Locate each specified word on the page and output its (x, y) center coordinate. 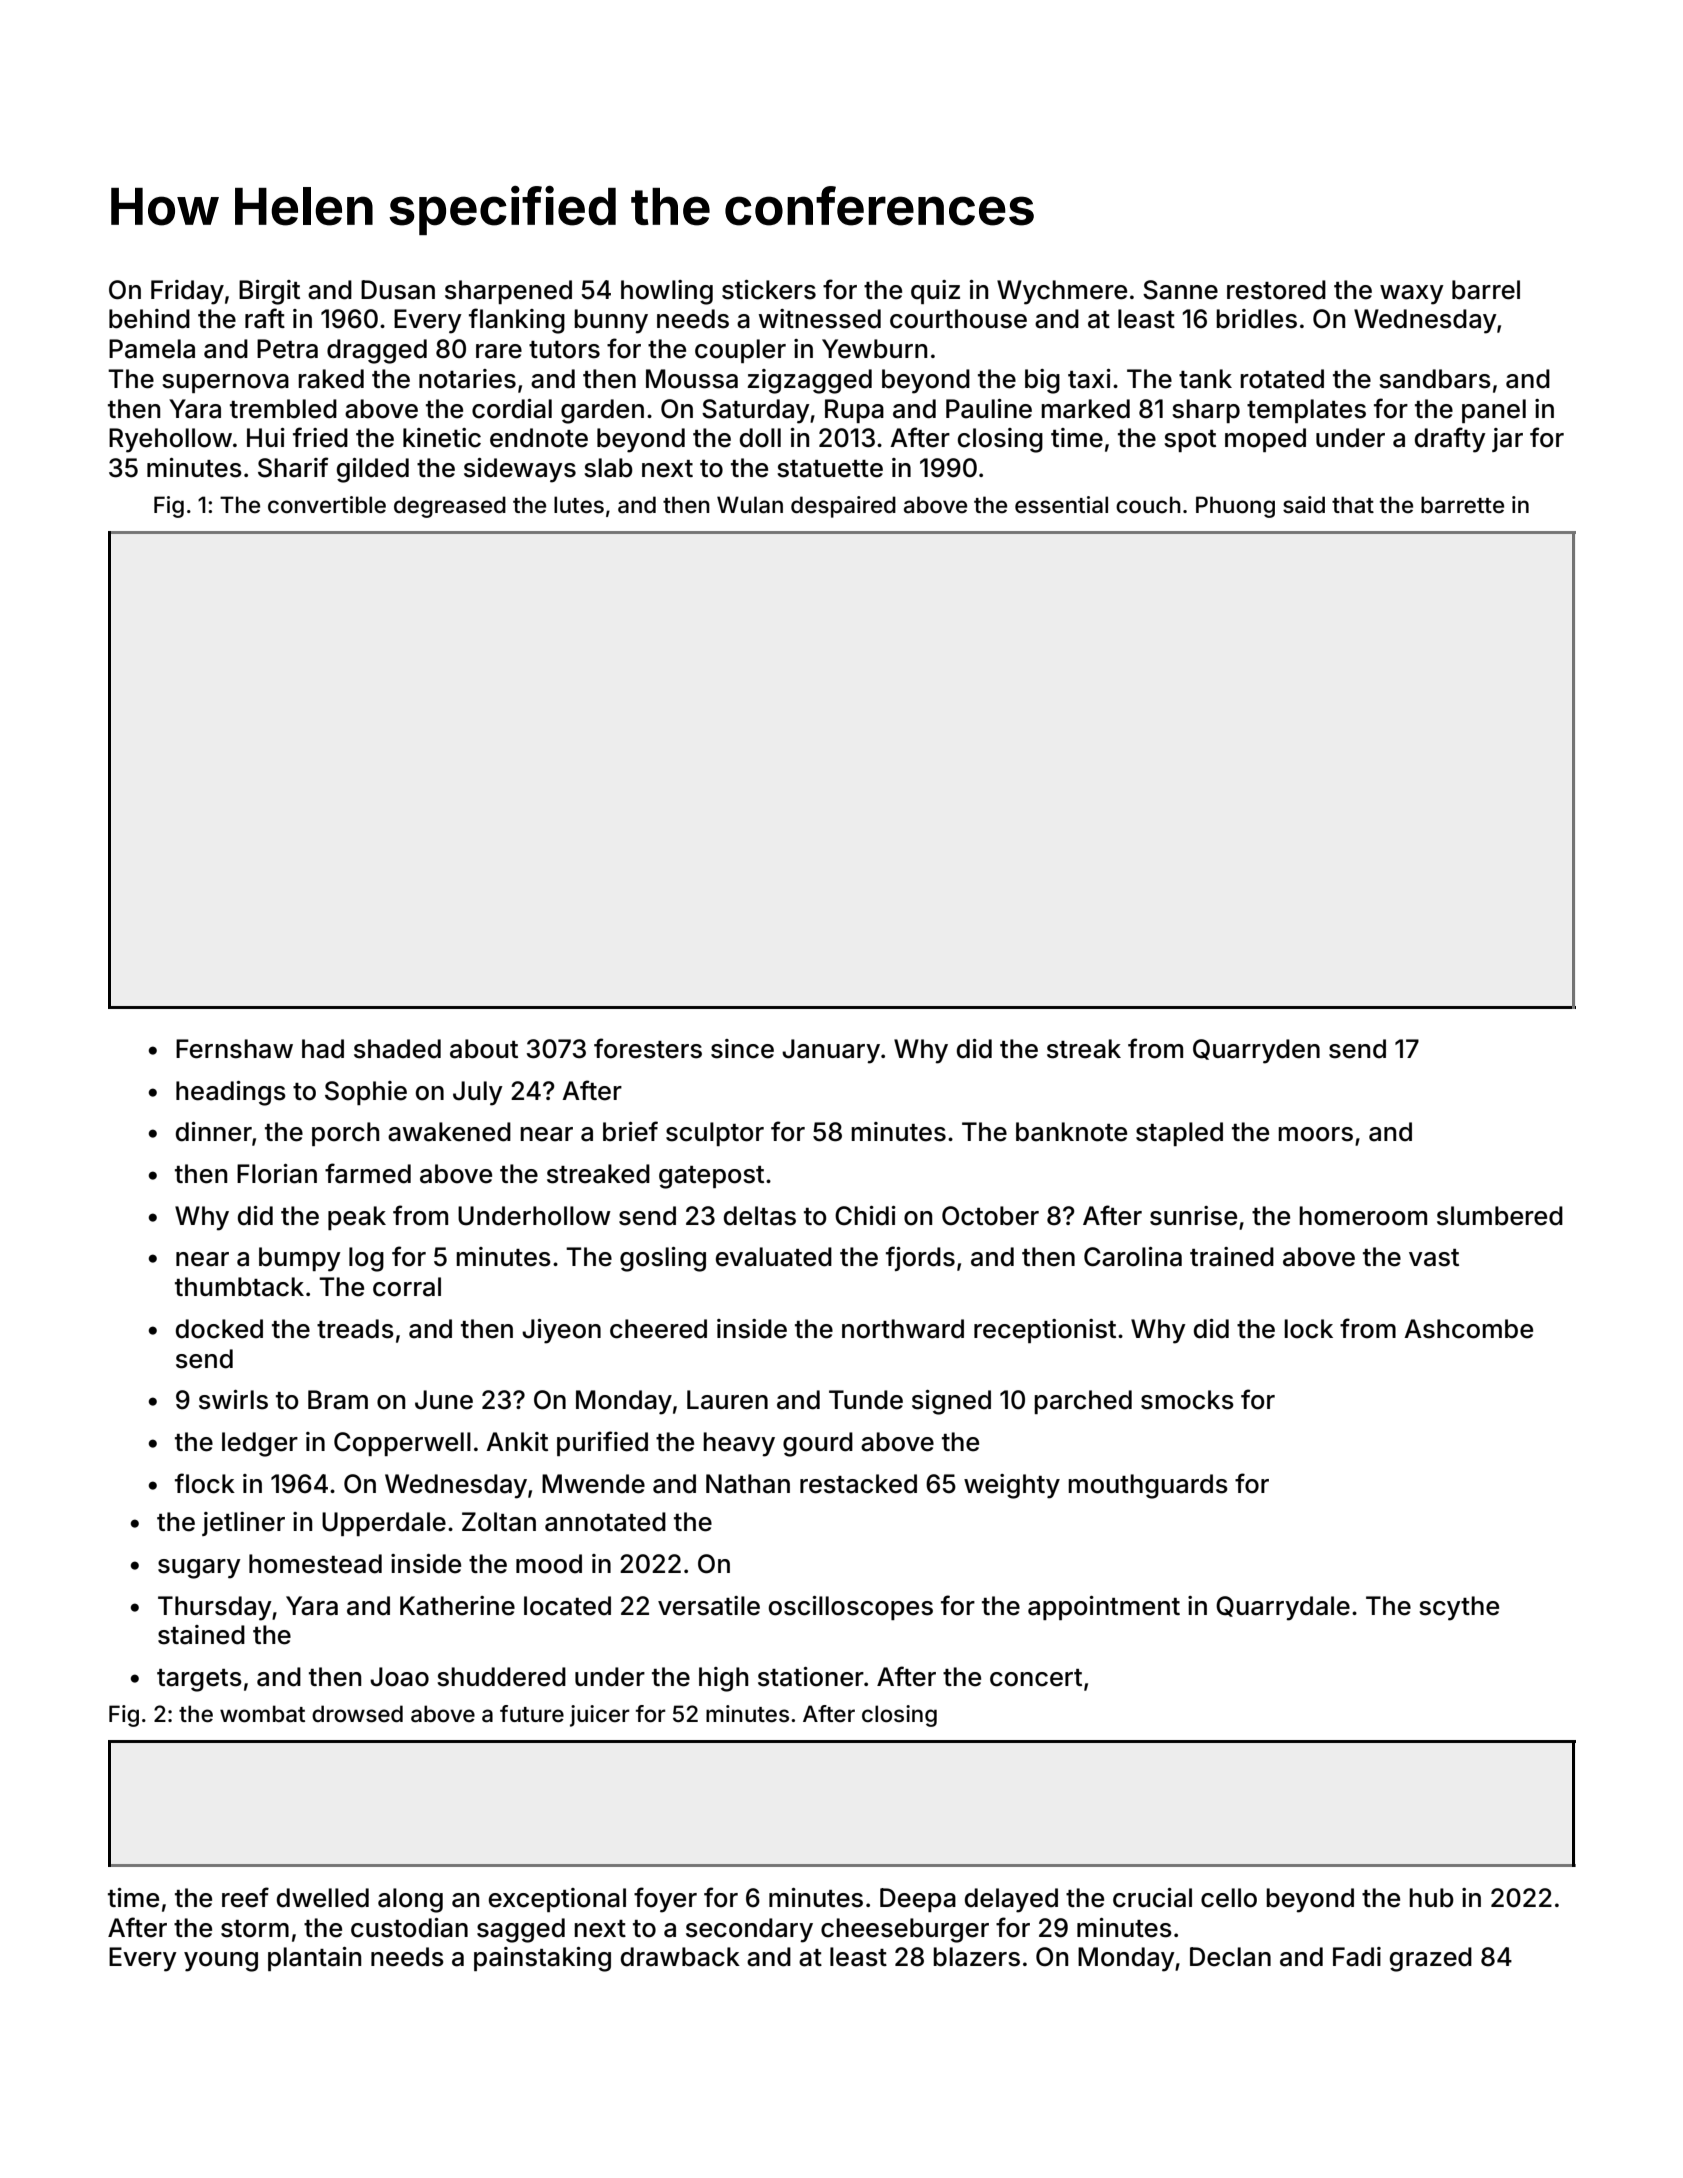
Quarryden (1256, 1051)
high (723, 1679)
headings (231, 1093)
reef (245, 1897)
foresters (648, 1048)
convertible (327, 505)
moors (1315, 1134)
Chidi (865, 1216)
